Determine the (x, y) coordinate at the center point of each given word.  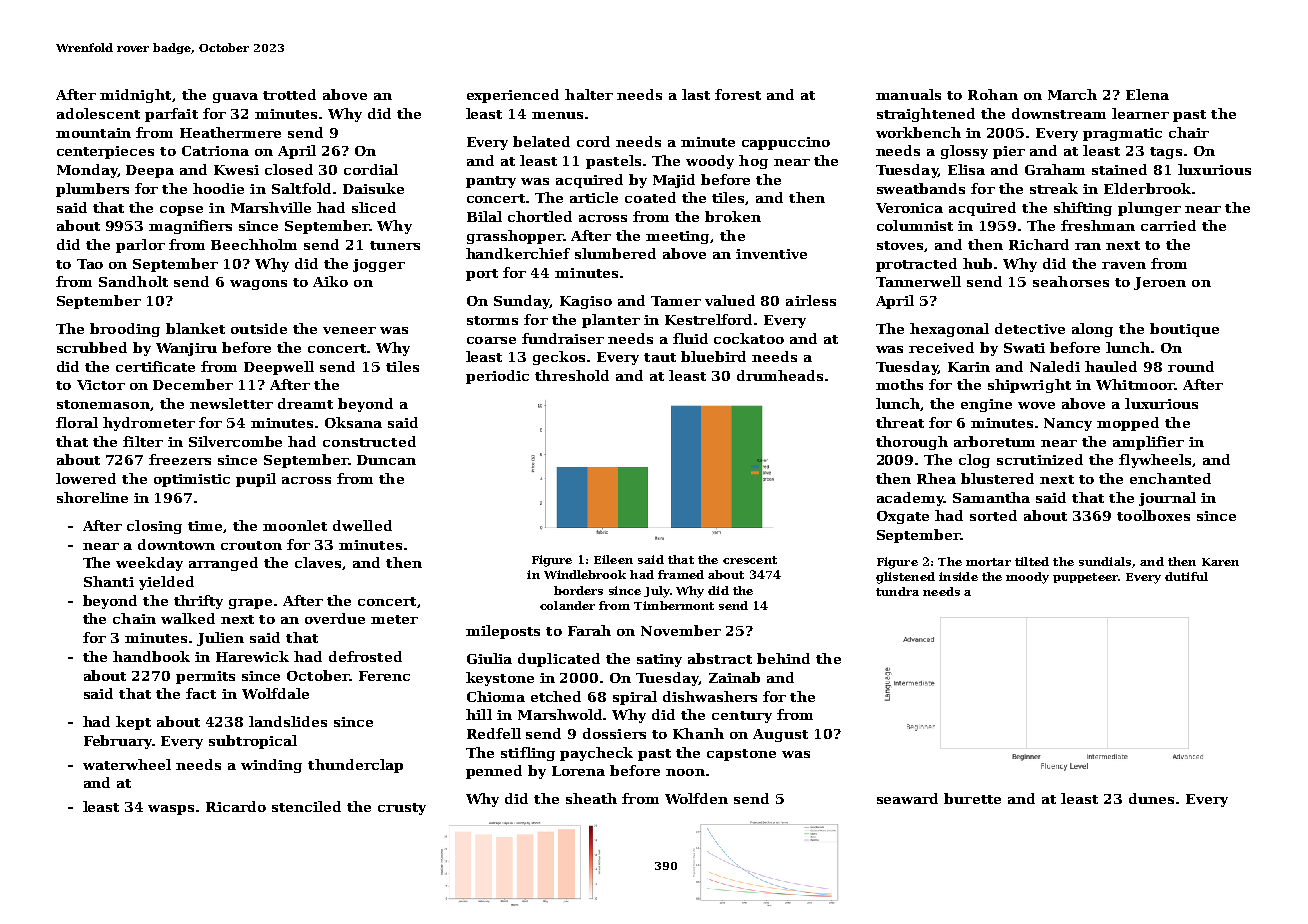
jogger (379, 265)
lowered (86, 478)
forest (738, 94)
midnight (135, 96)
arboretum (994, 441)
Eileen (613, 559)
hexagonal (949, 330)
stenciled (306, 806)
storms (492, 320)
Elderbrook (1147, 188)
